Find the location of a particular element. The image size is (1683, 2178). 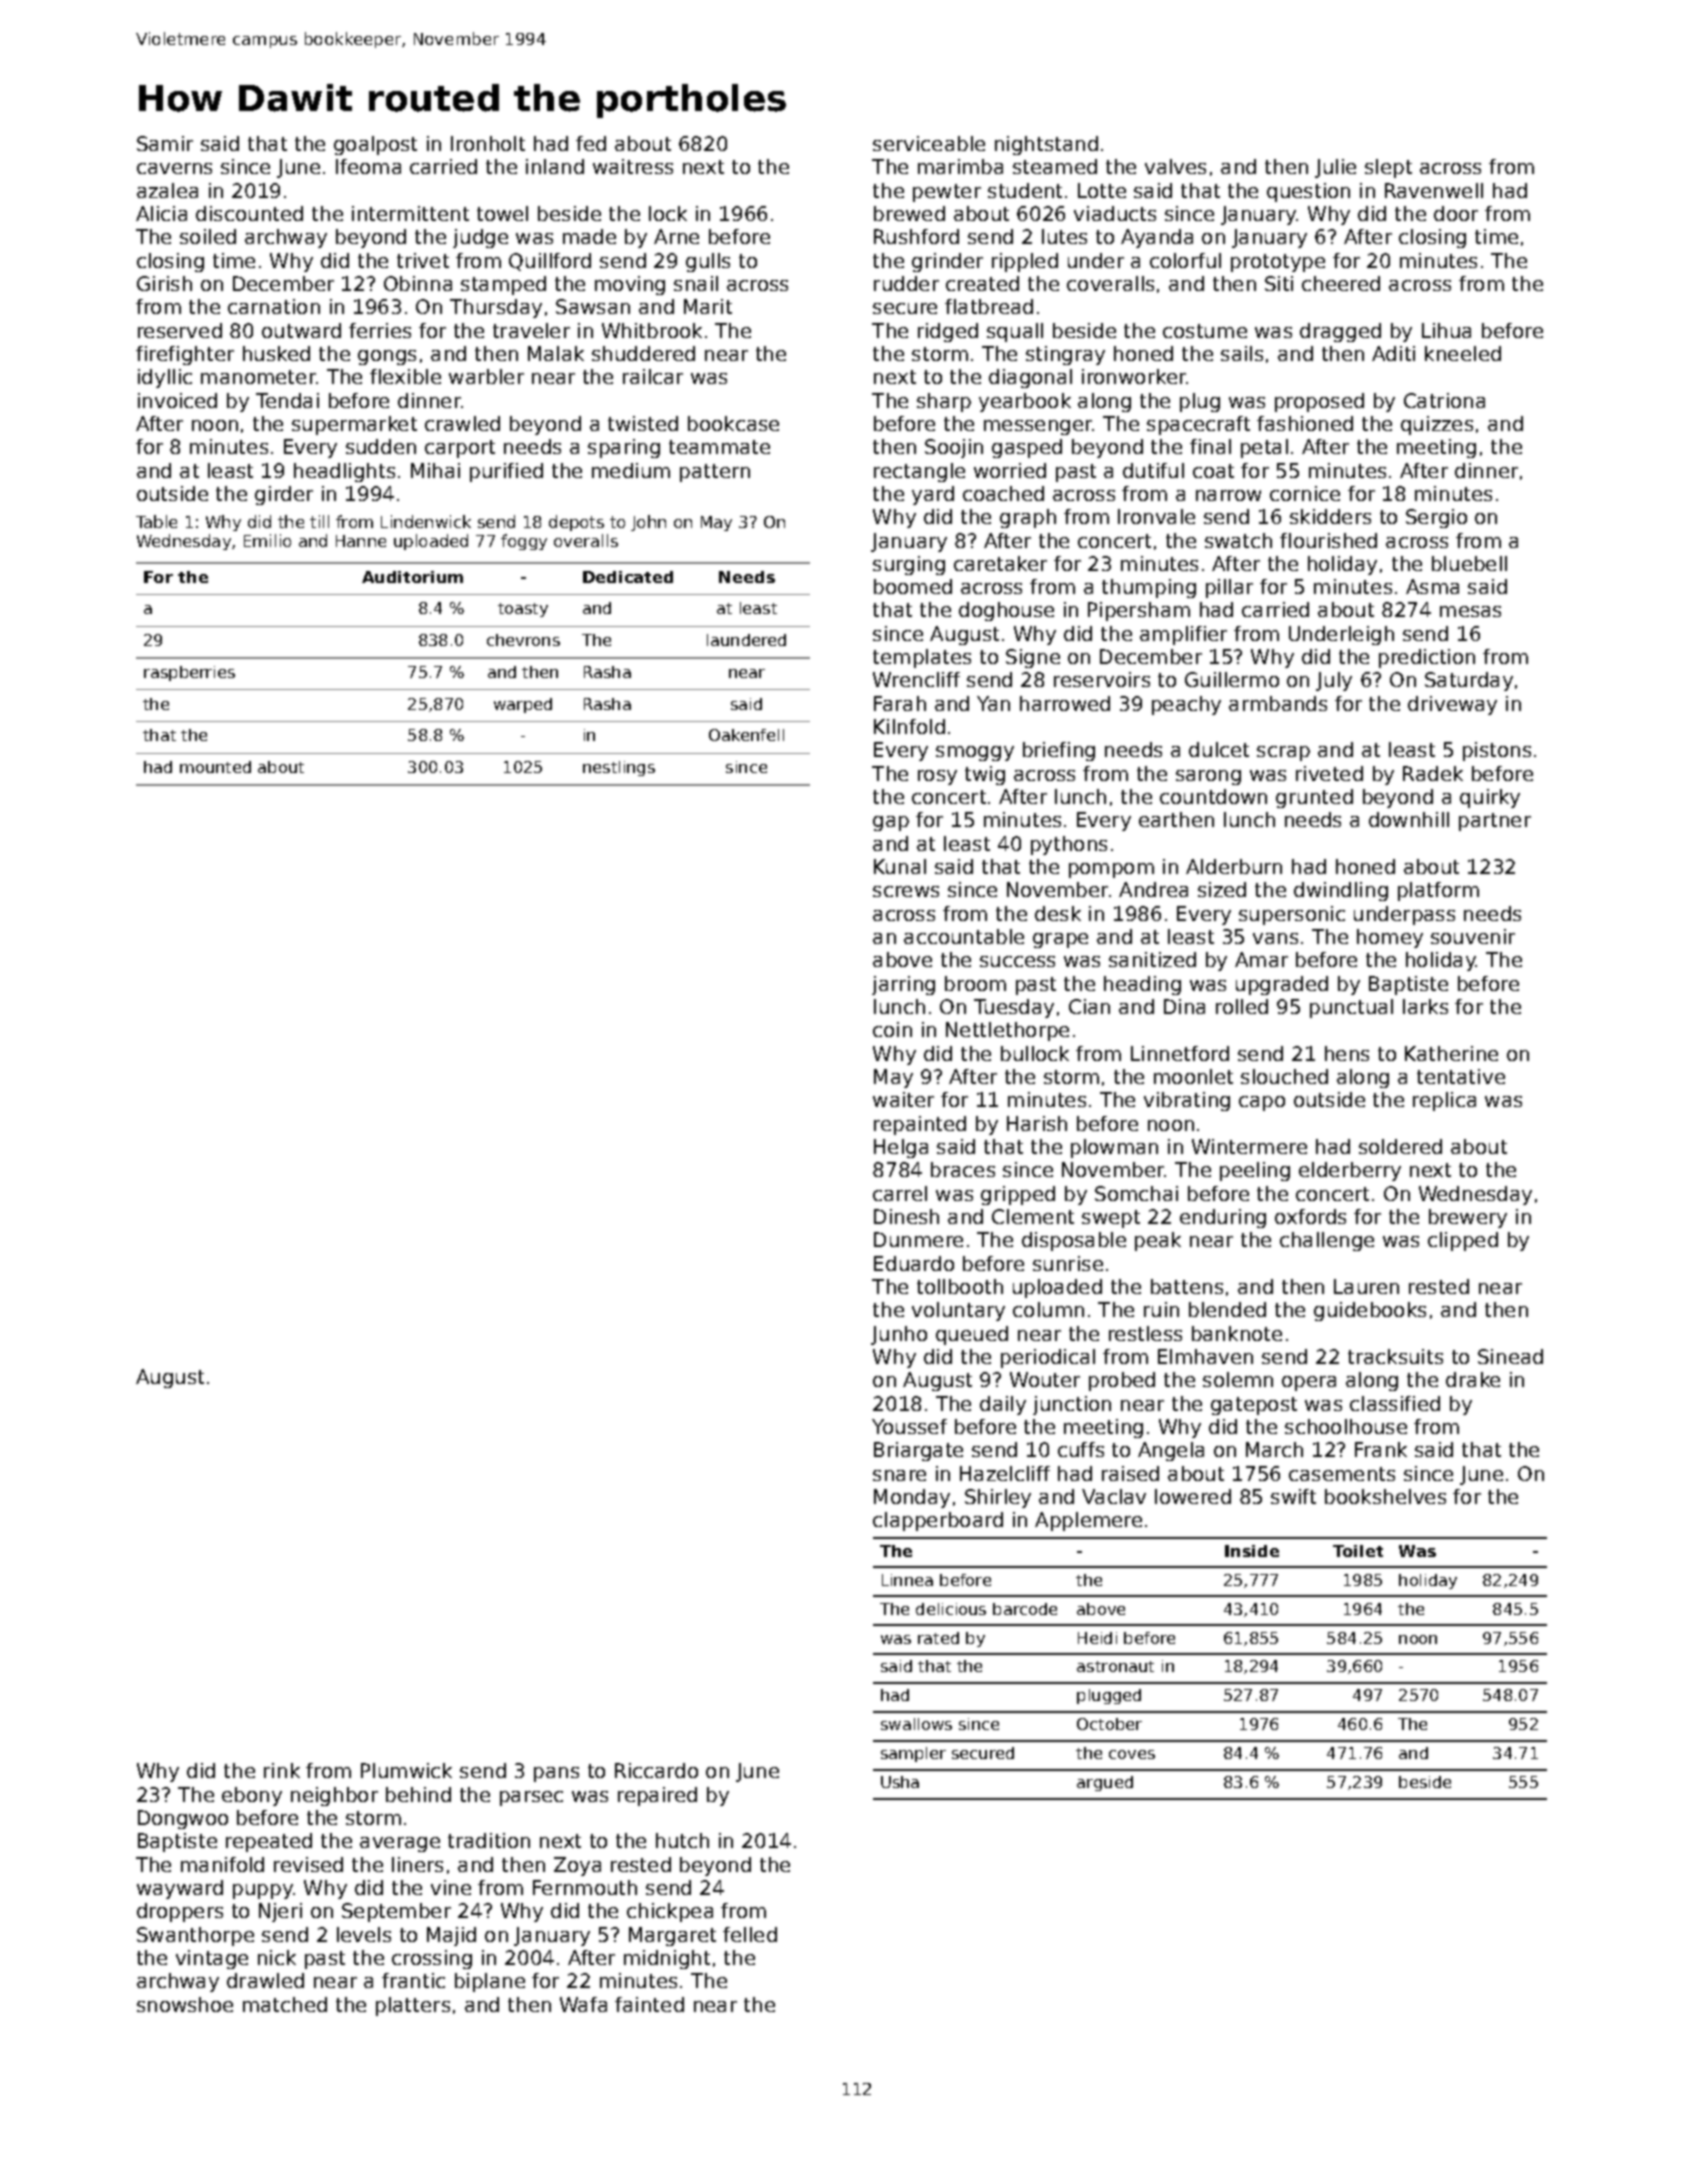

midnight is located at coordinates (667, 1959).
